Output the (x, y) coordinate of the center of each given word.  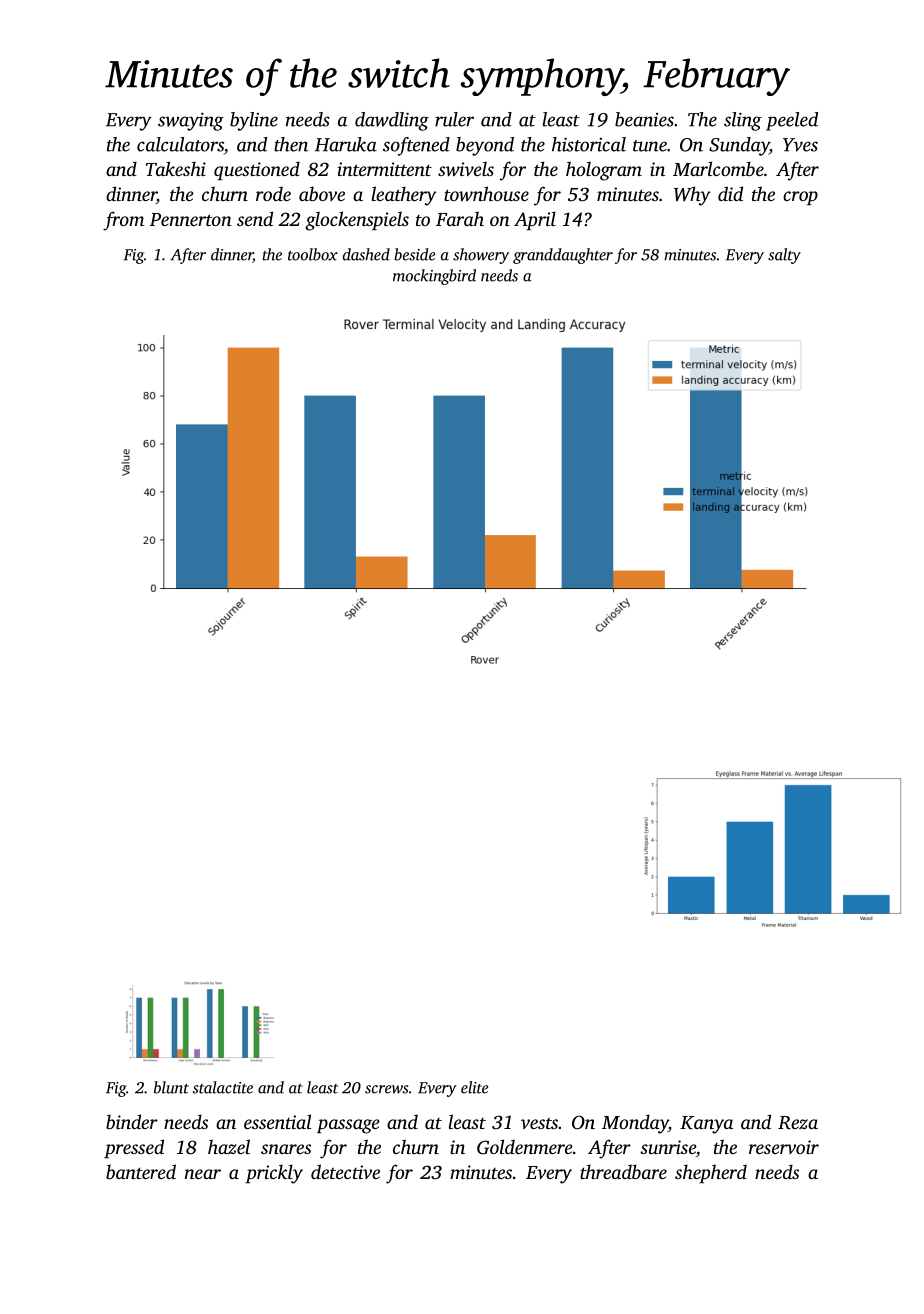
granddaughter (563, 256)
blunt (171, 1087)
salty (784, 256)
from (123, 221)
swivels (466, 168)
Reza (798, 1123)
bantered (141, 1171)
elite (474, 1087)
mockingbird (434, 277)
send (255, 218)
